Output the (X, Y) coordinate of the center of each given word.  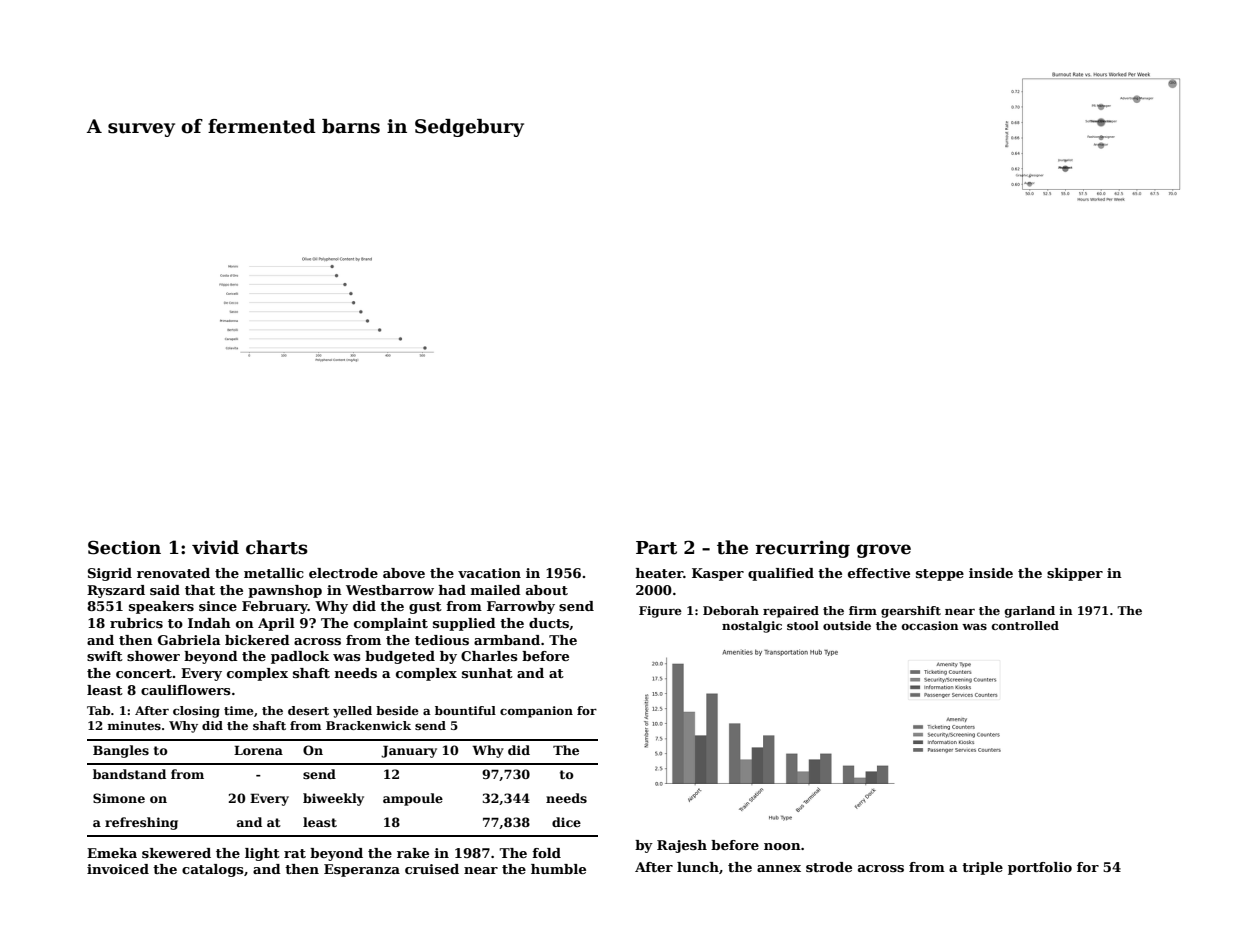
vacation (489, 573)
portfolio (1040, 868)
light (262, 854)
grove (884, 551)
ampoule (413, 799)
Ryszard (116, 591)
